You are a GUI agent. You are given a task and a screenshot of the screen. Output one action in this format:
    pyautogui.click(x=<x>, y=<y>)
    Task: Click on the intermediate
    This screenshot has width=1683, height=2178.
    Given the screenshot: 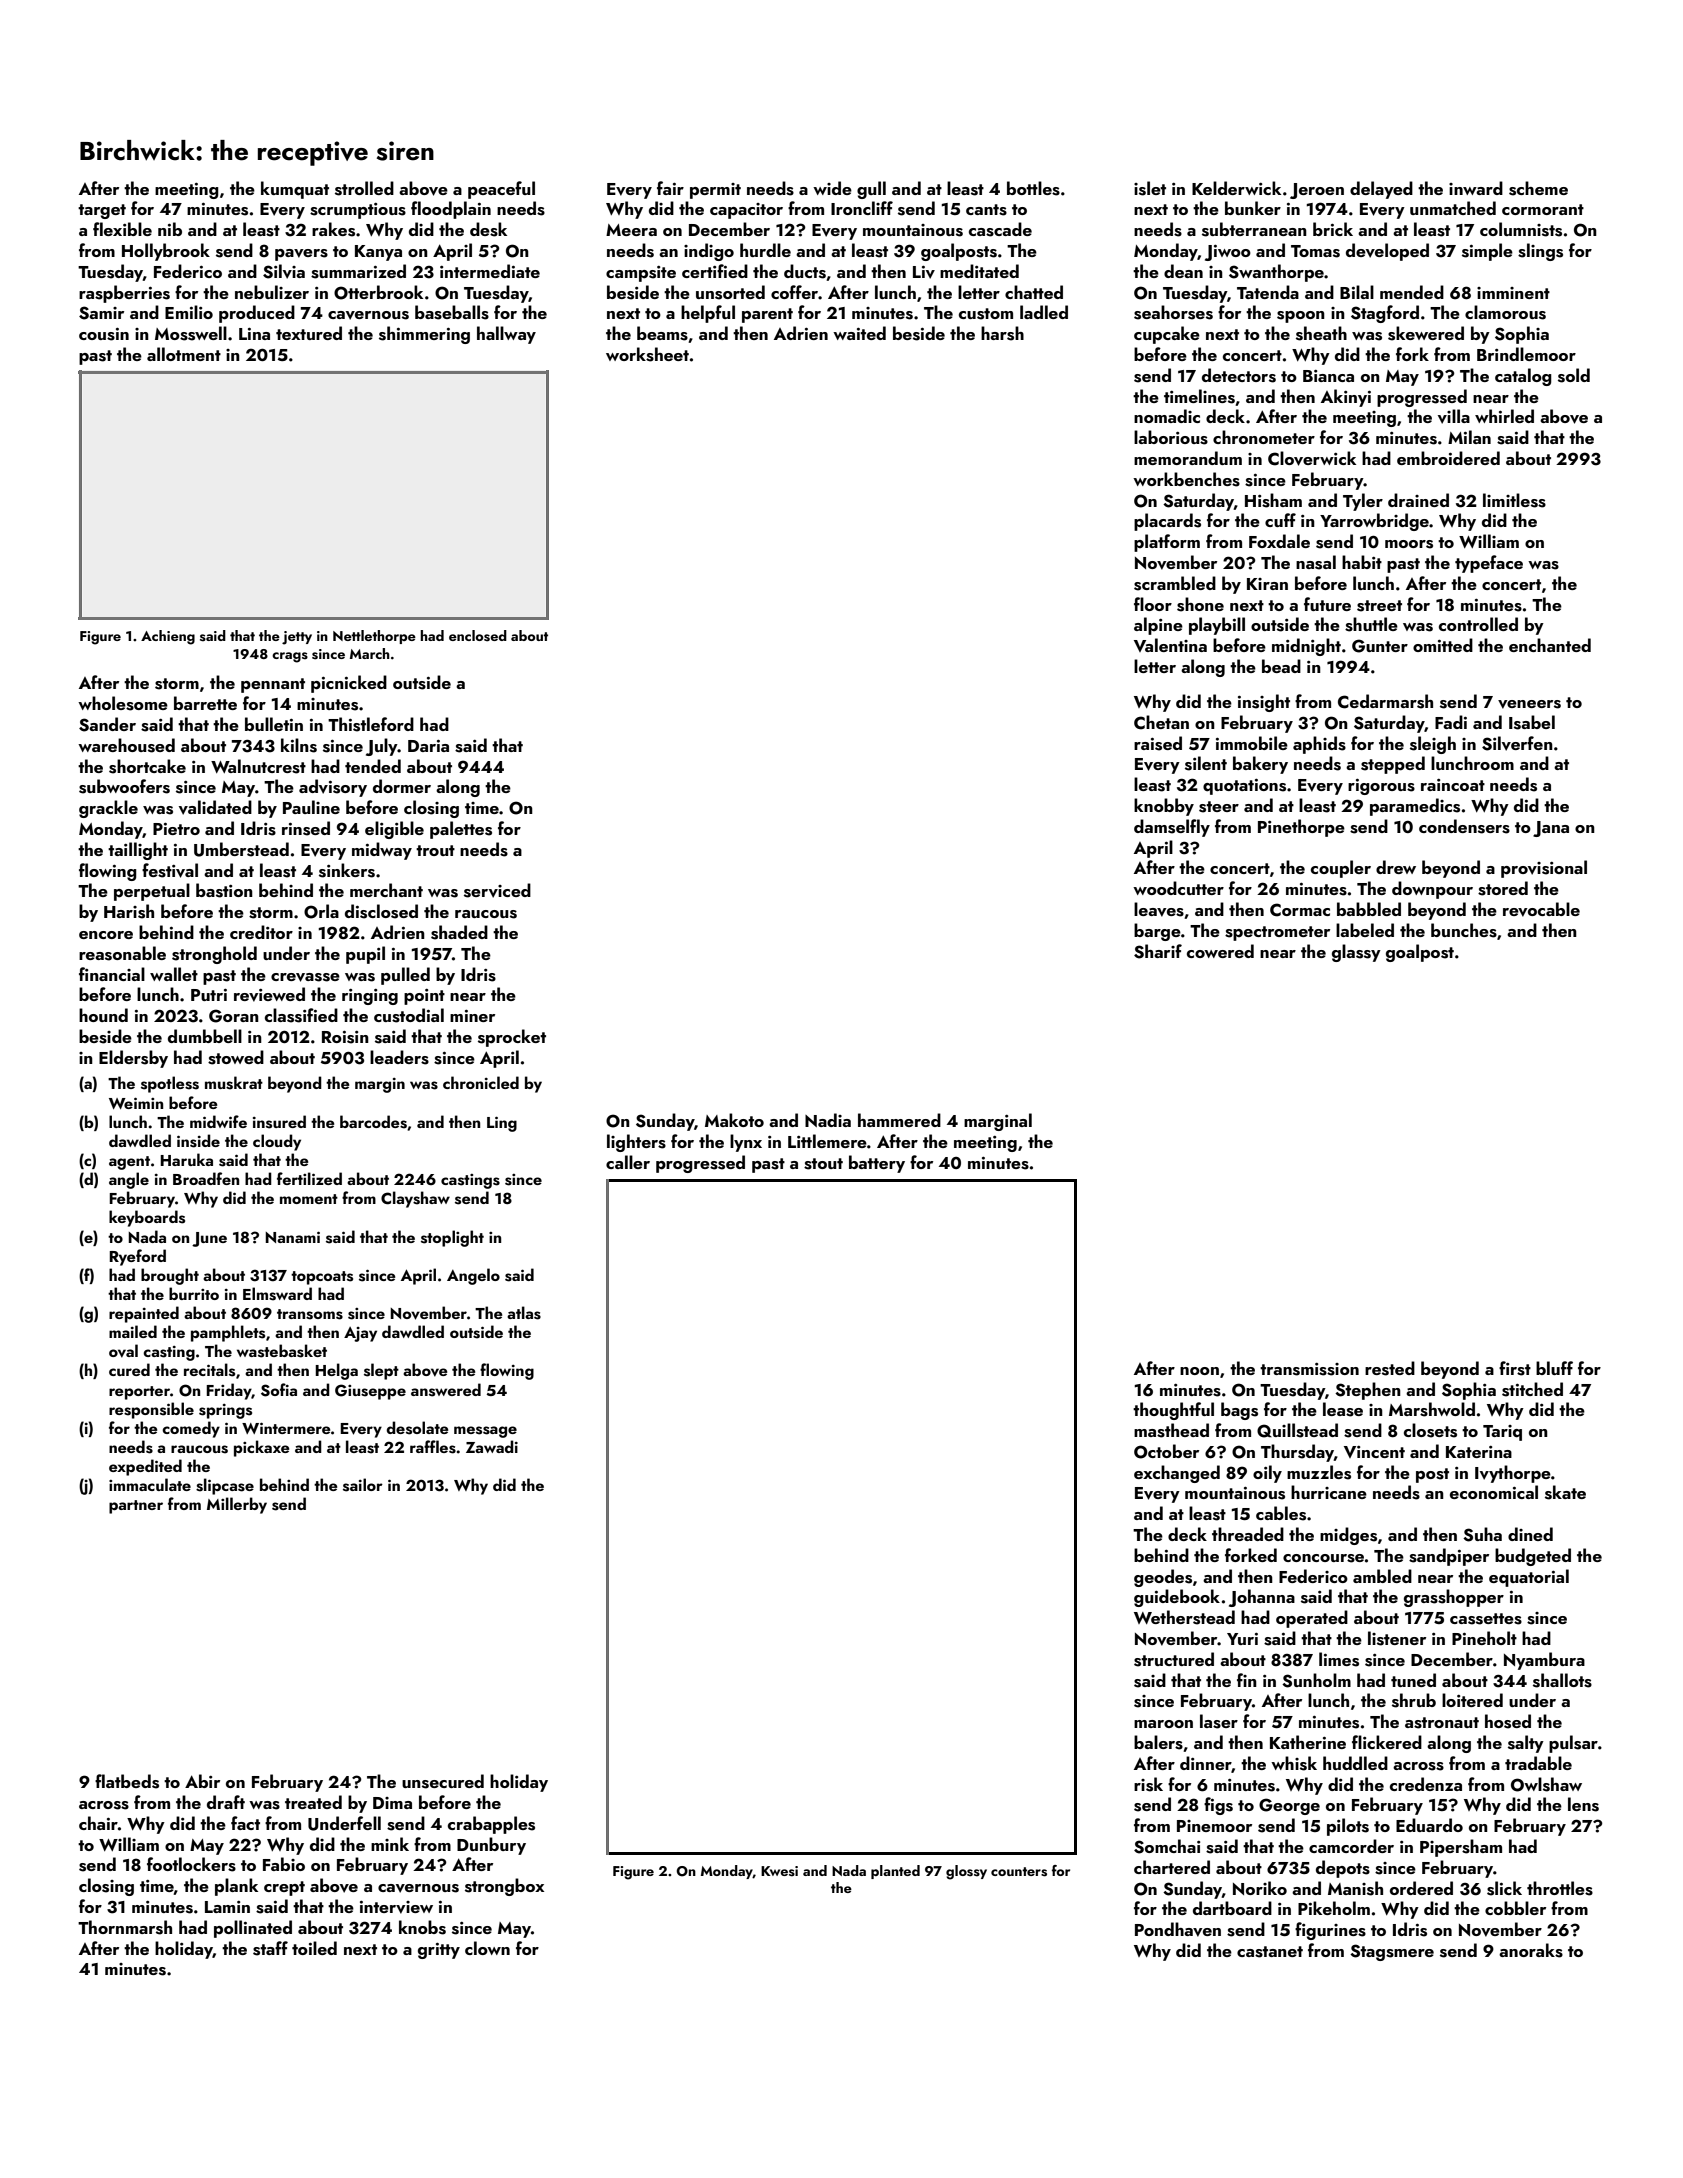 What is the action you would take?
    pyautogui.click(x=490, y=271)
